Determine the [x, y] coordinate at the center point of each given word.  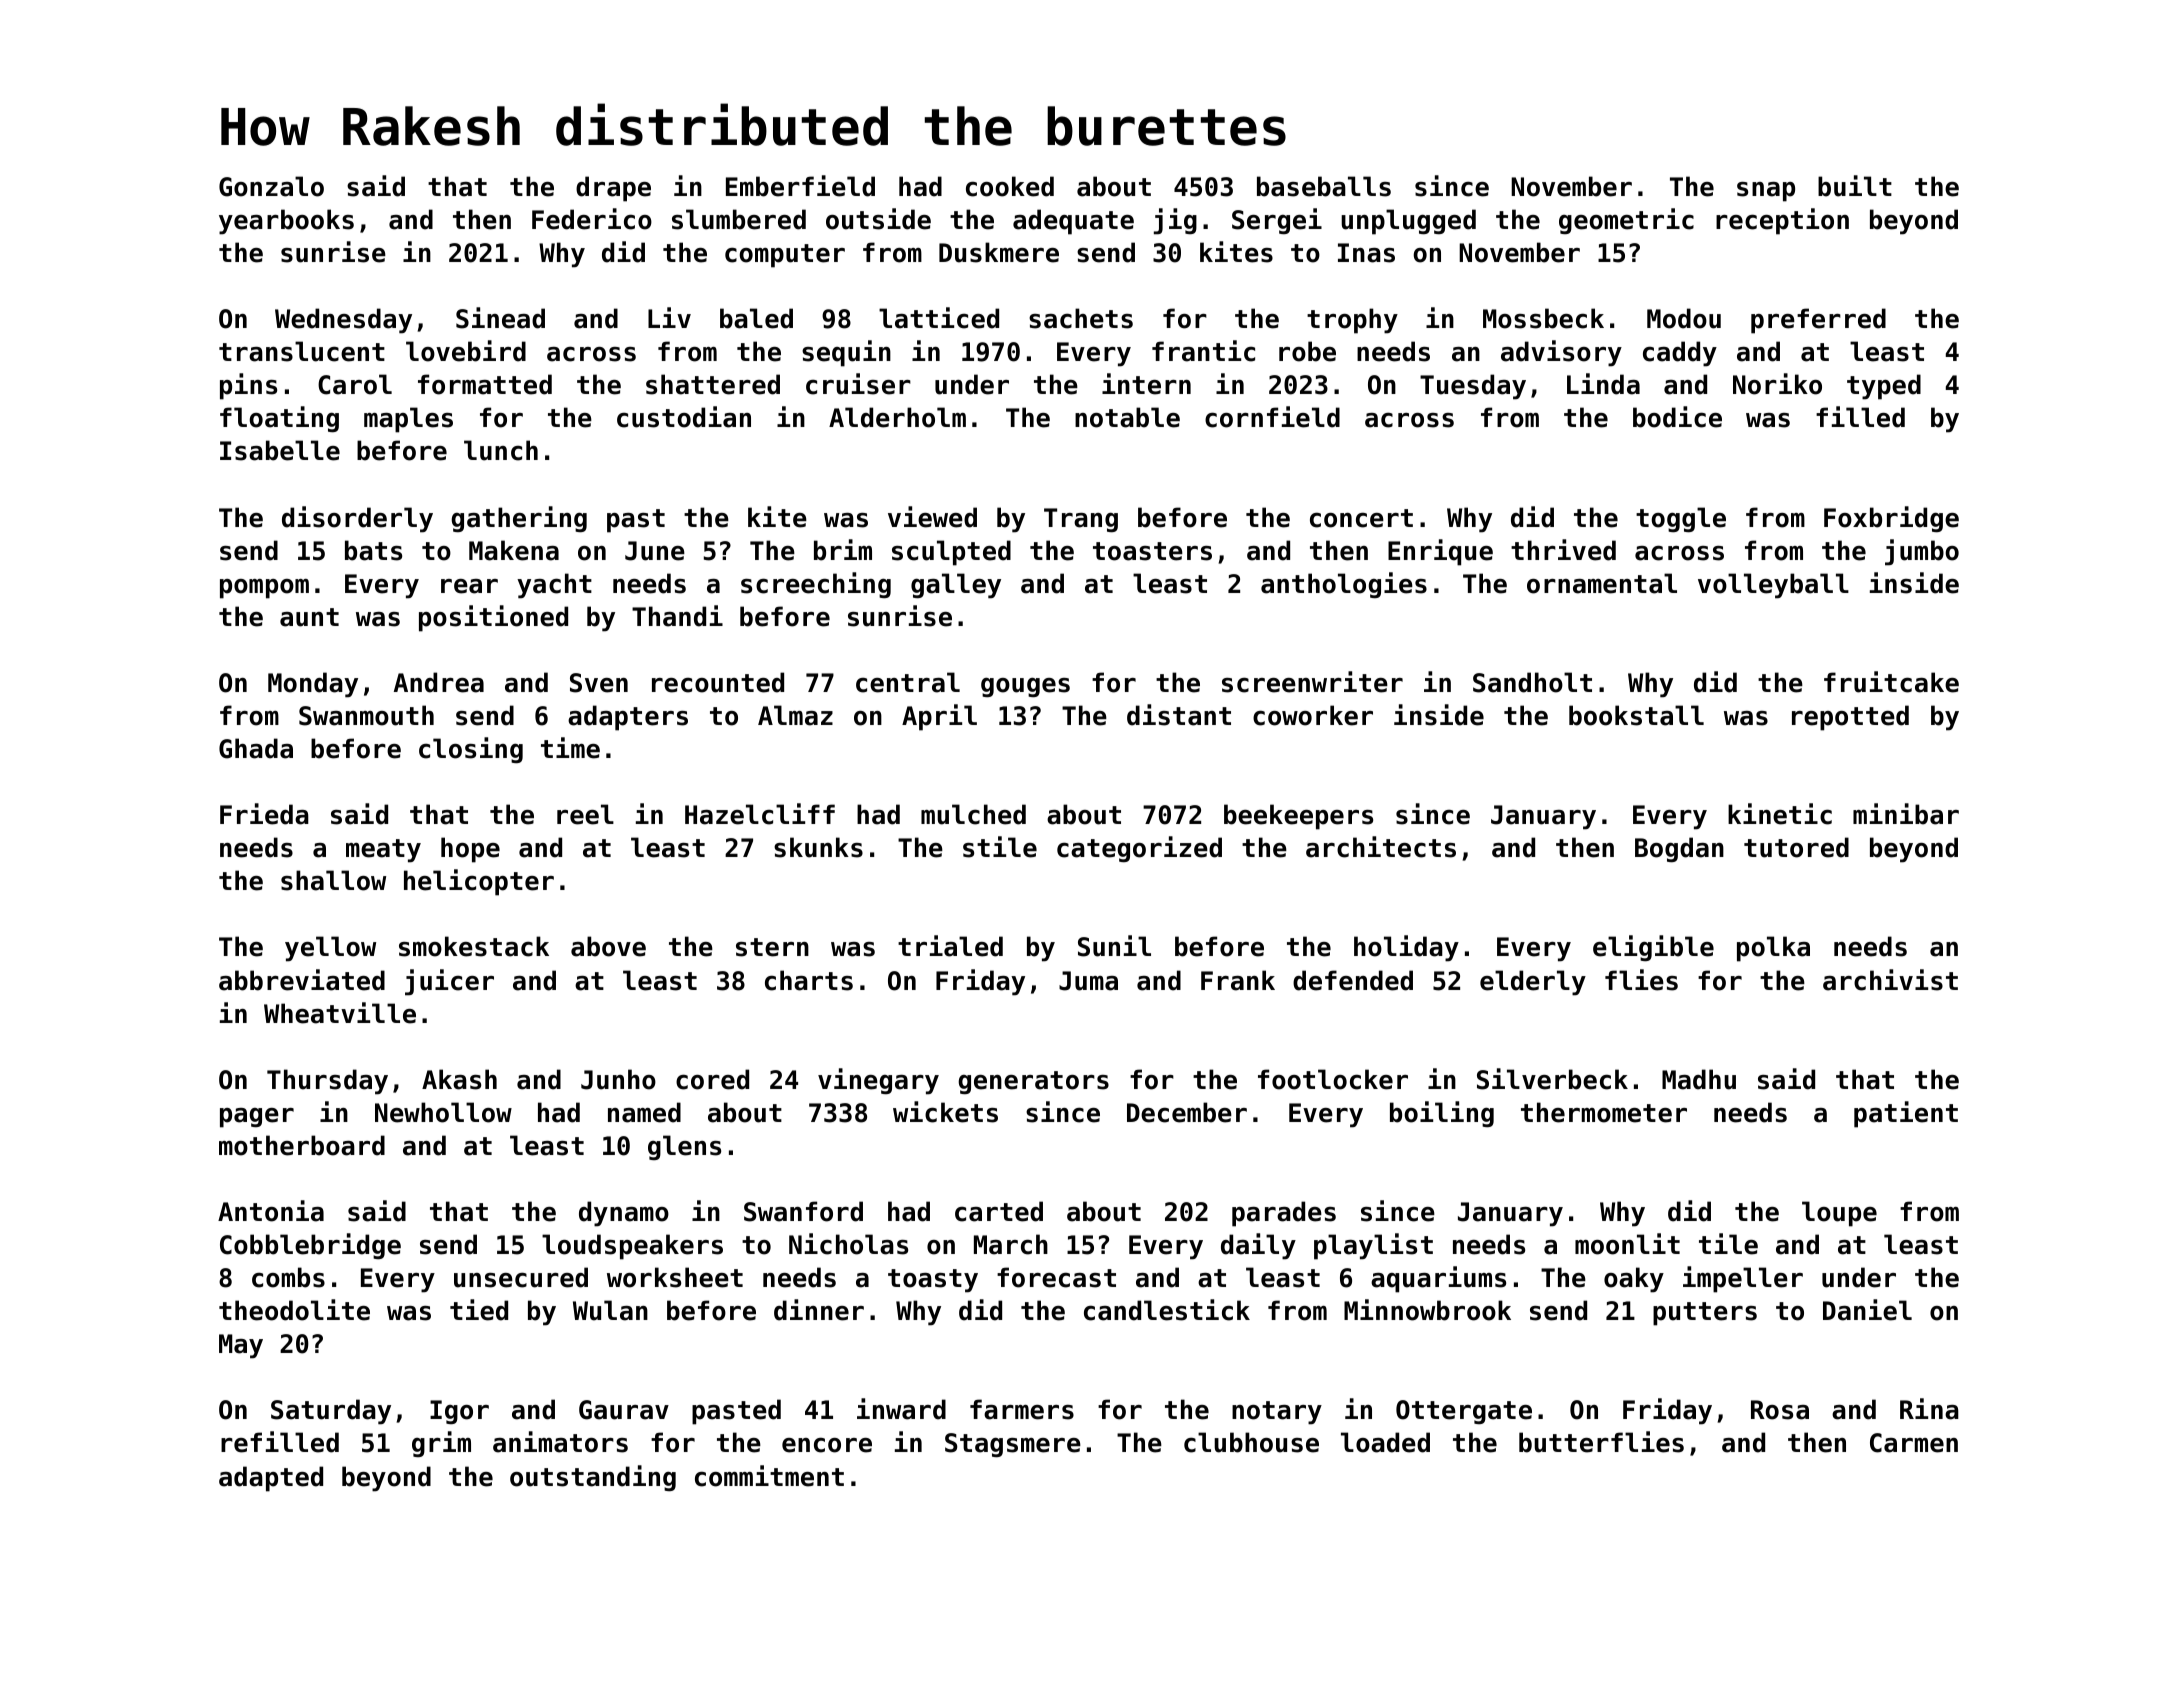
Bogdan [1679, 850]
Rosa [1780, 1410]
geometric [1626, 221]
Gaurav [624, 1410]
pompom [264, 589]
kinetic [1780, 814]
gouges [1025, 687]
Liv [669, 317]
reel [585, 814]
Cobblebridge [310, 1246]
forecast [1056, 1277]
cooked [1010, 186]
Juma [1088, 981]
